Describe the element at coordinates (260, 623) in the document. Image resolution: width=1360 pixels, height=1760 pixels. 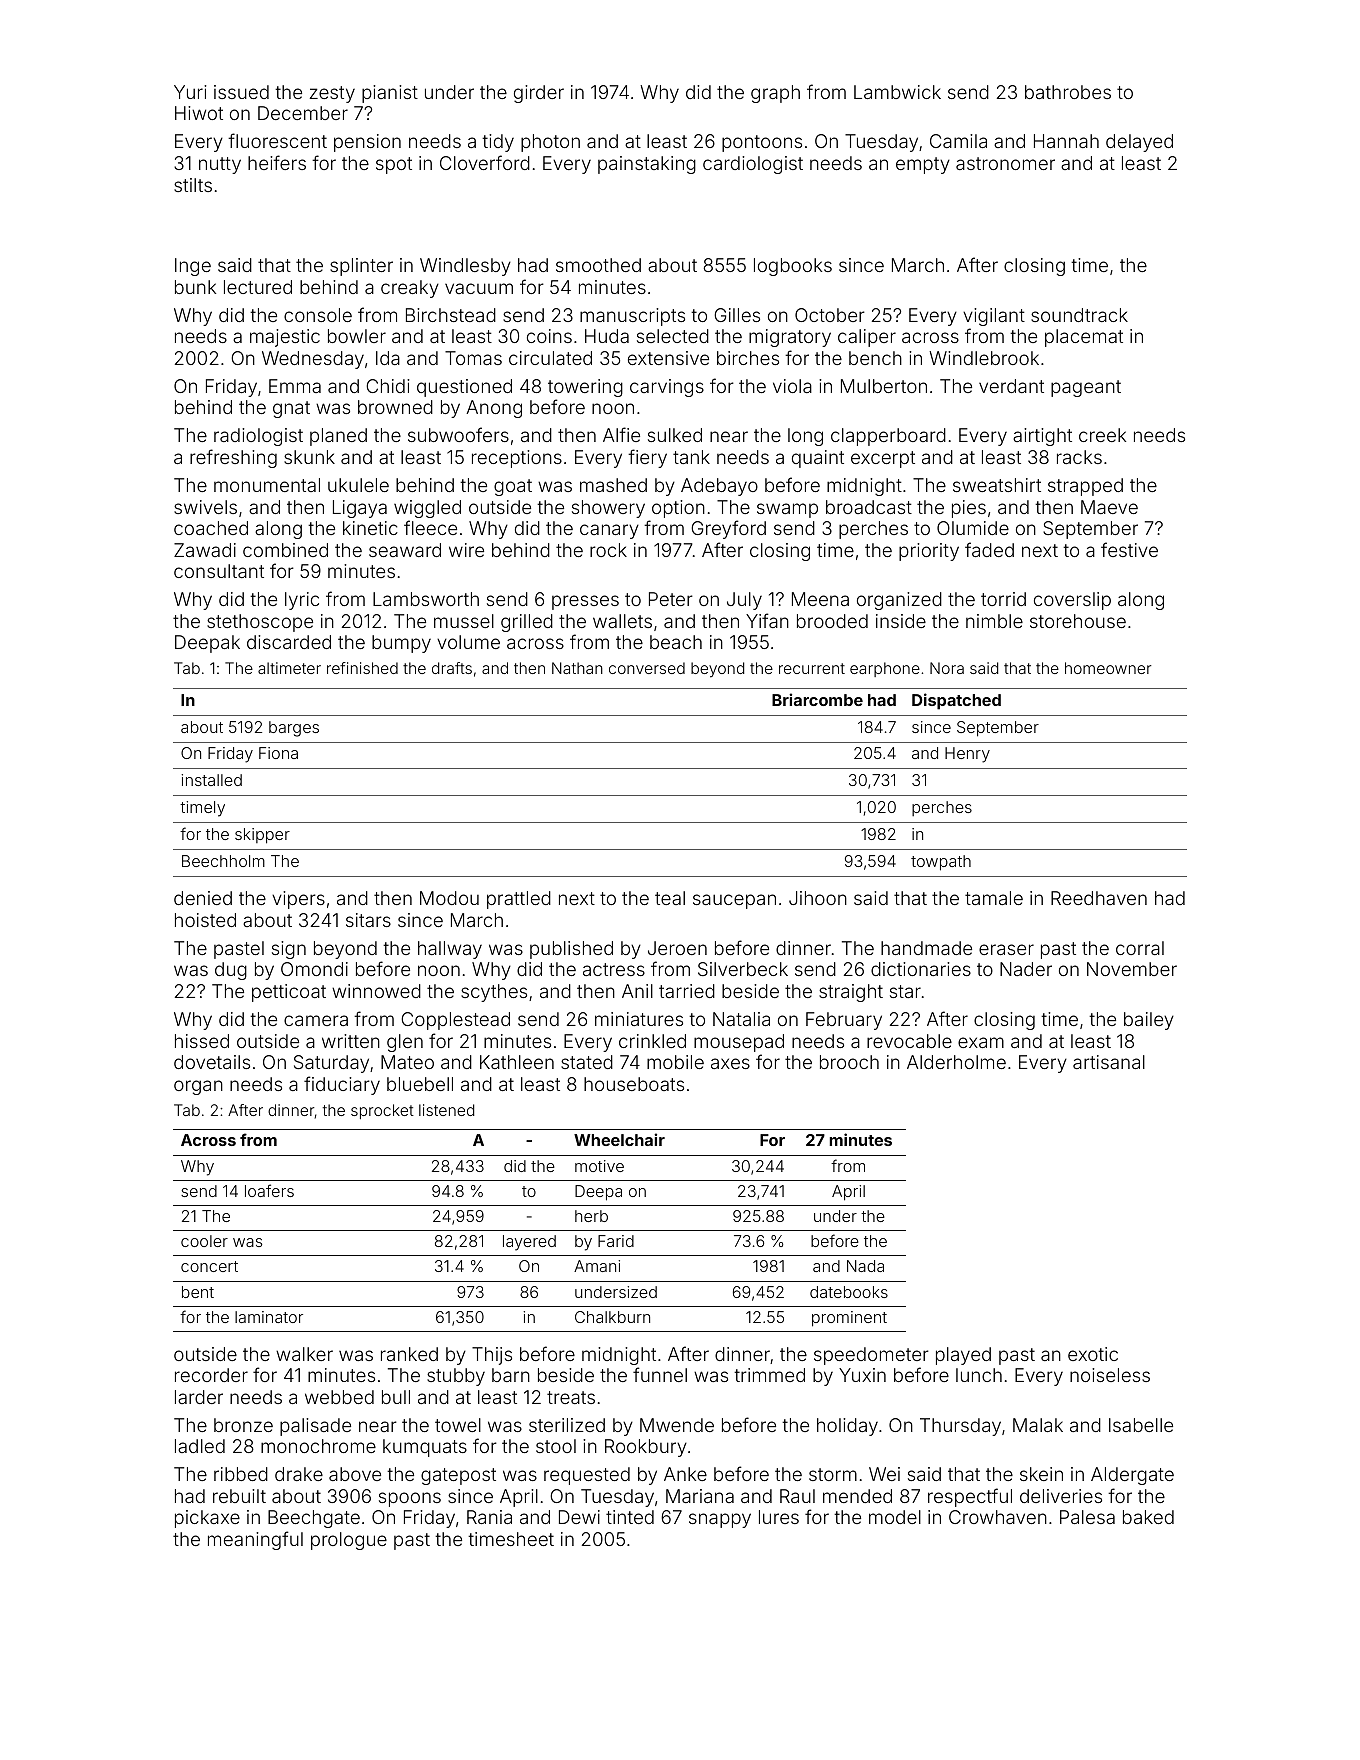
I see `stethoscope` at that location.
